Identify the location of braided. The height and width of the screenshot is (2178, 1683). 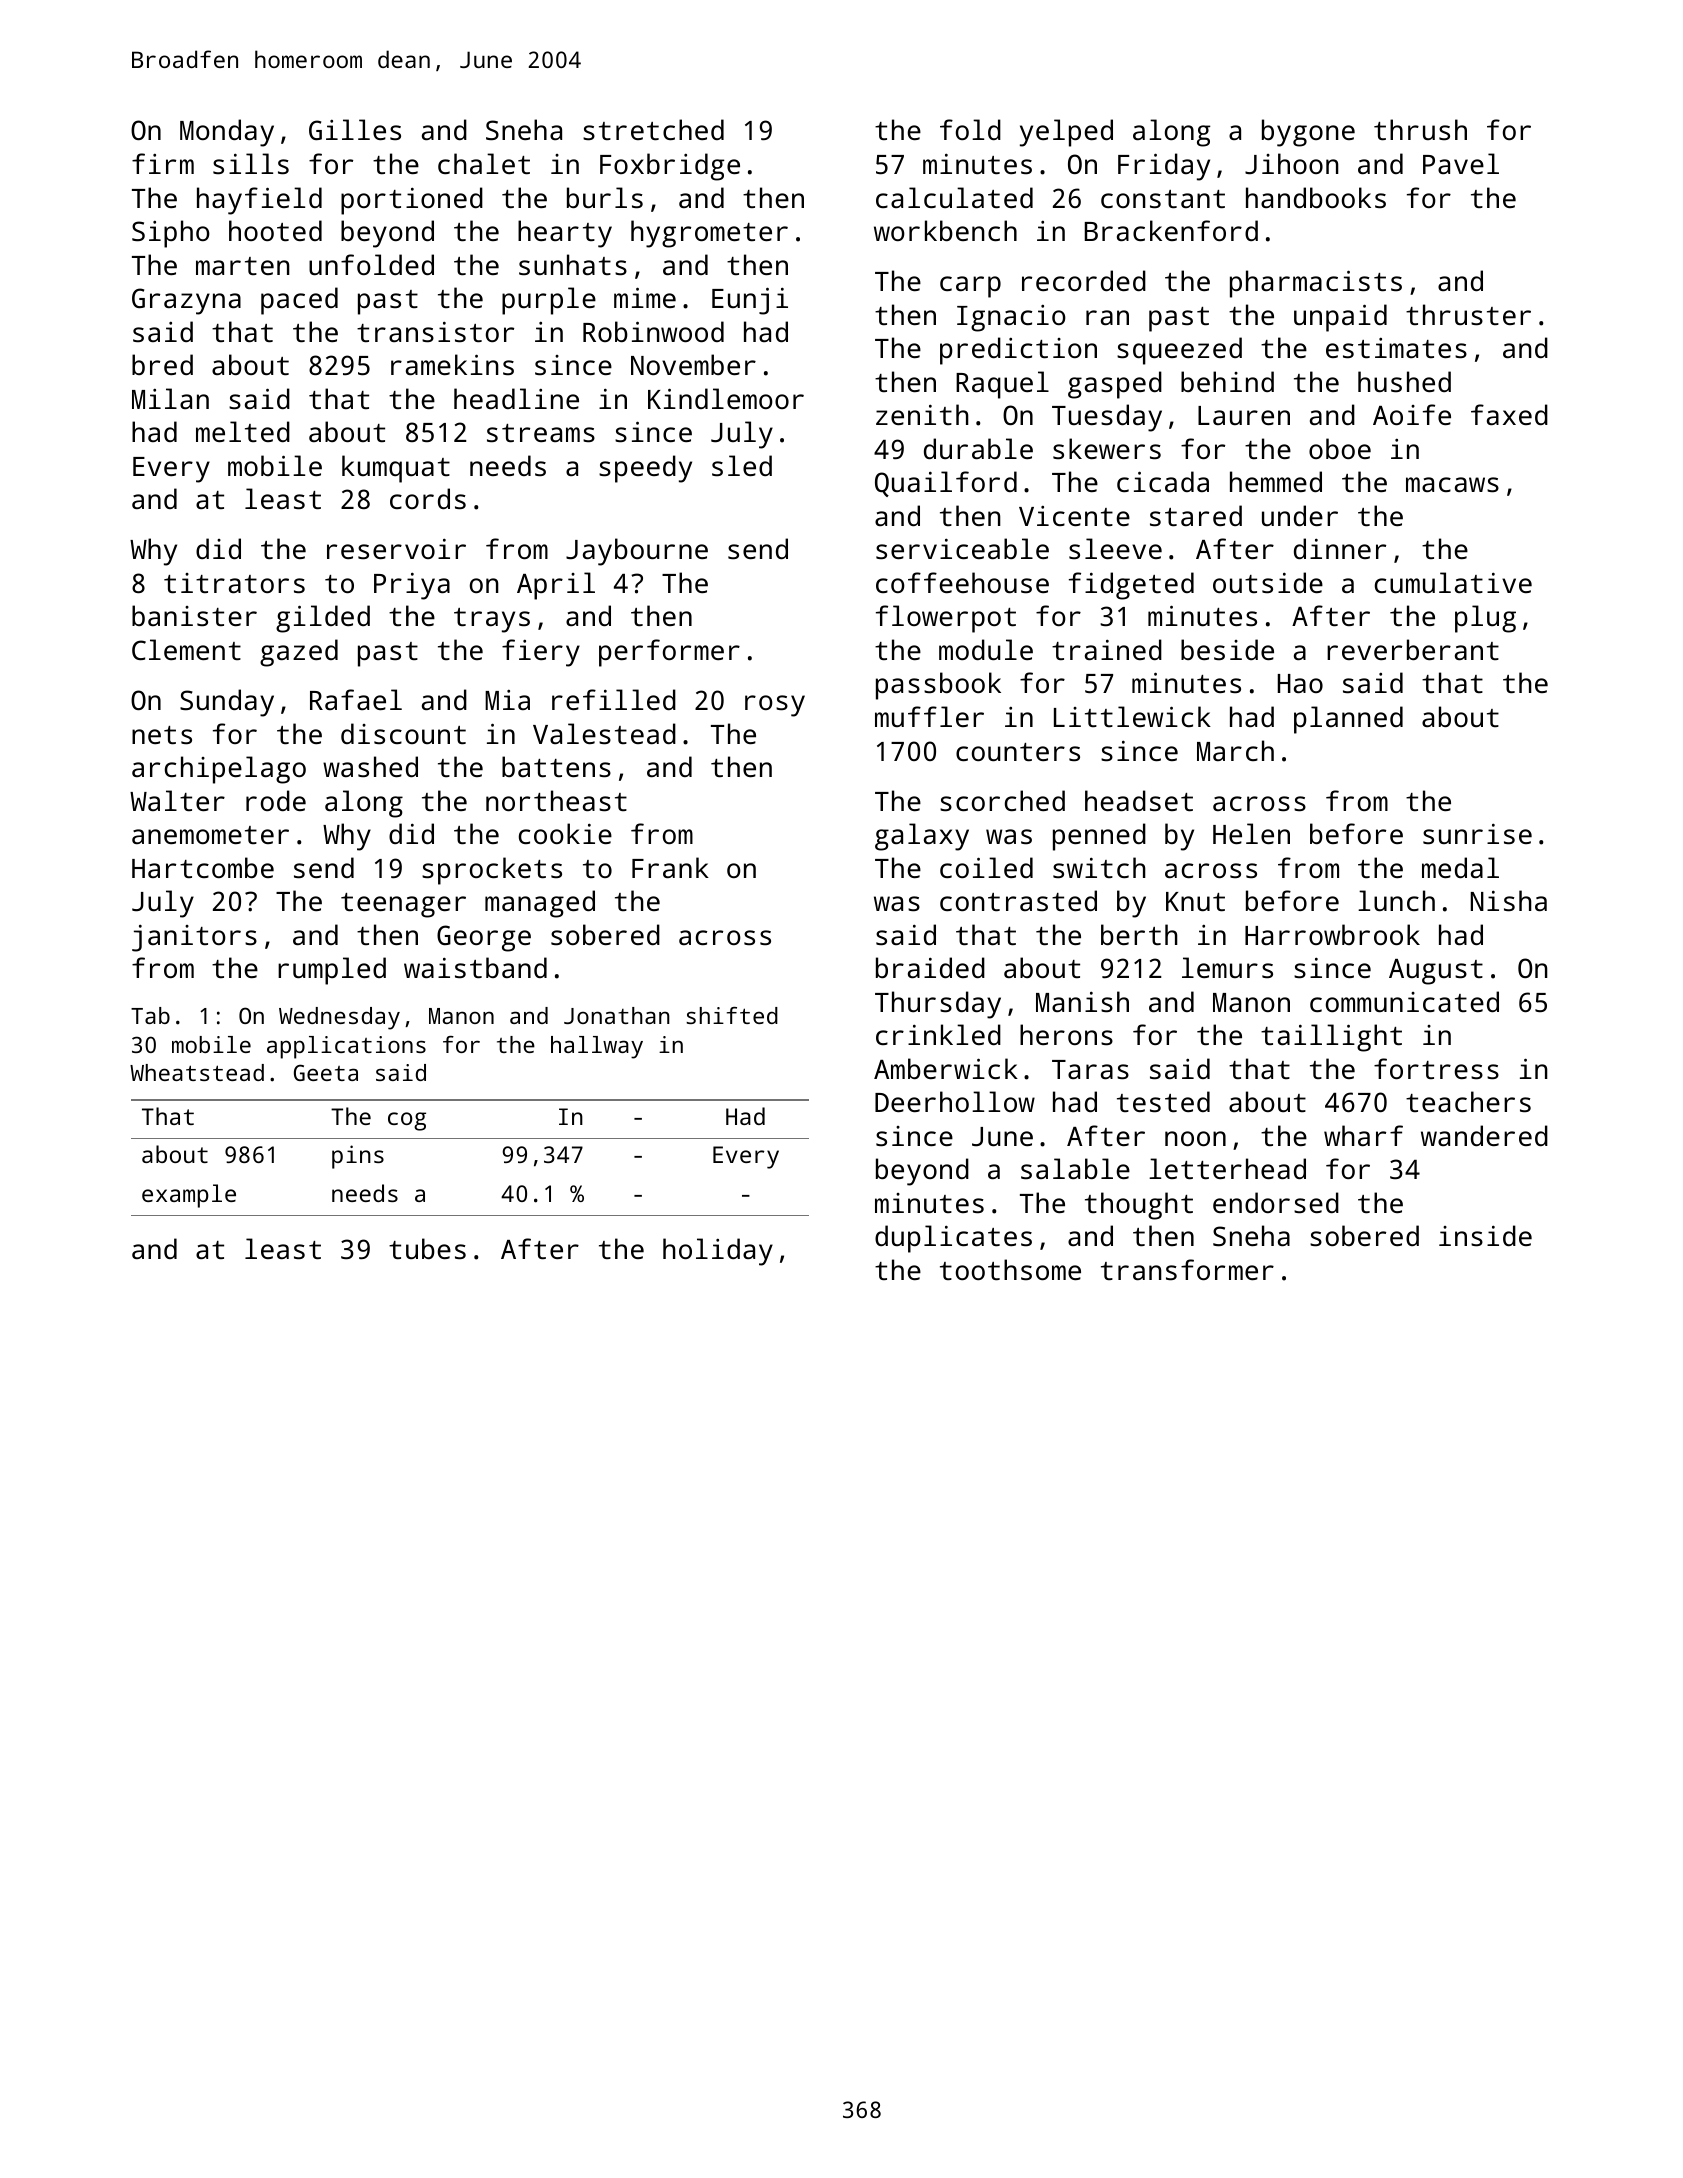
(930, 967).
